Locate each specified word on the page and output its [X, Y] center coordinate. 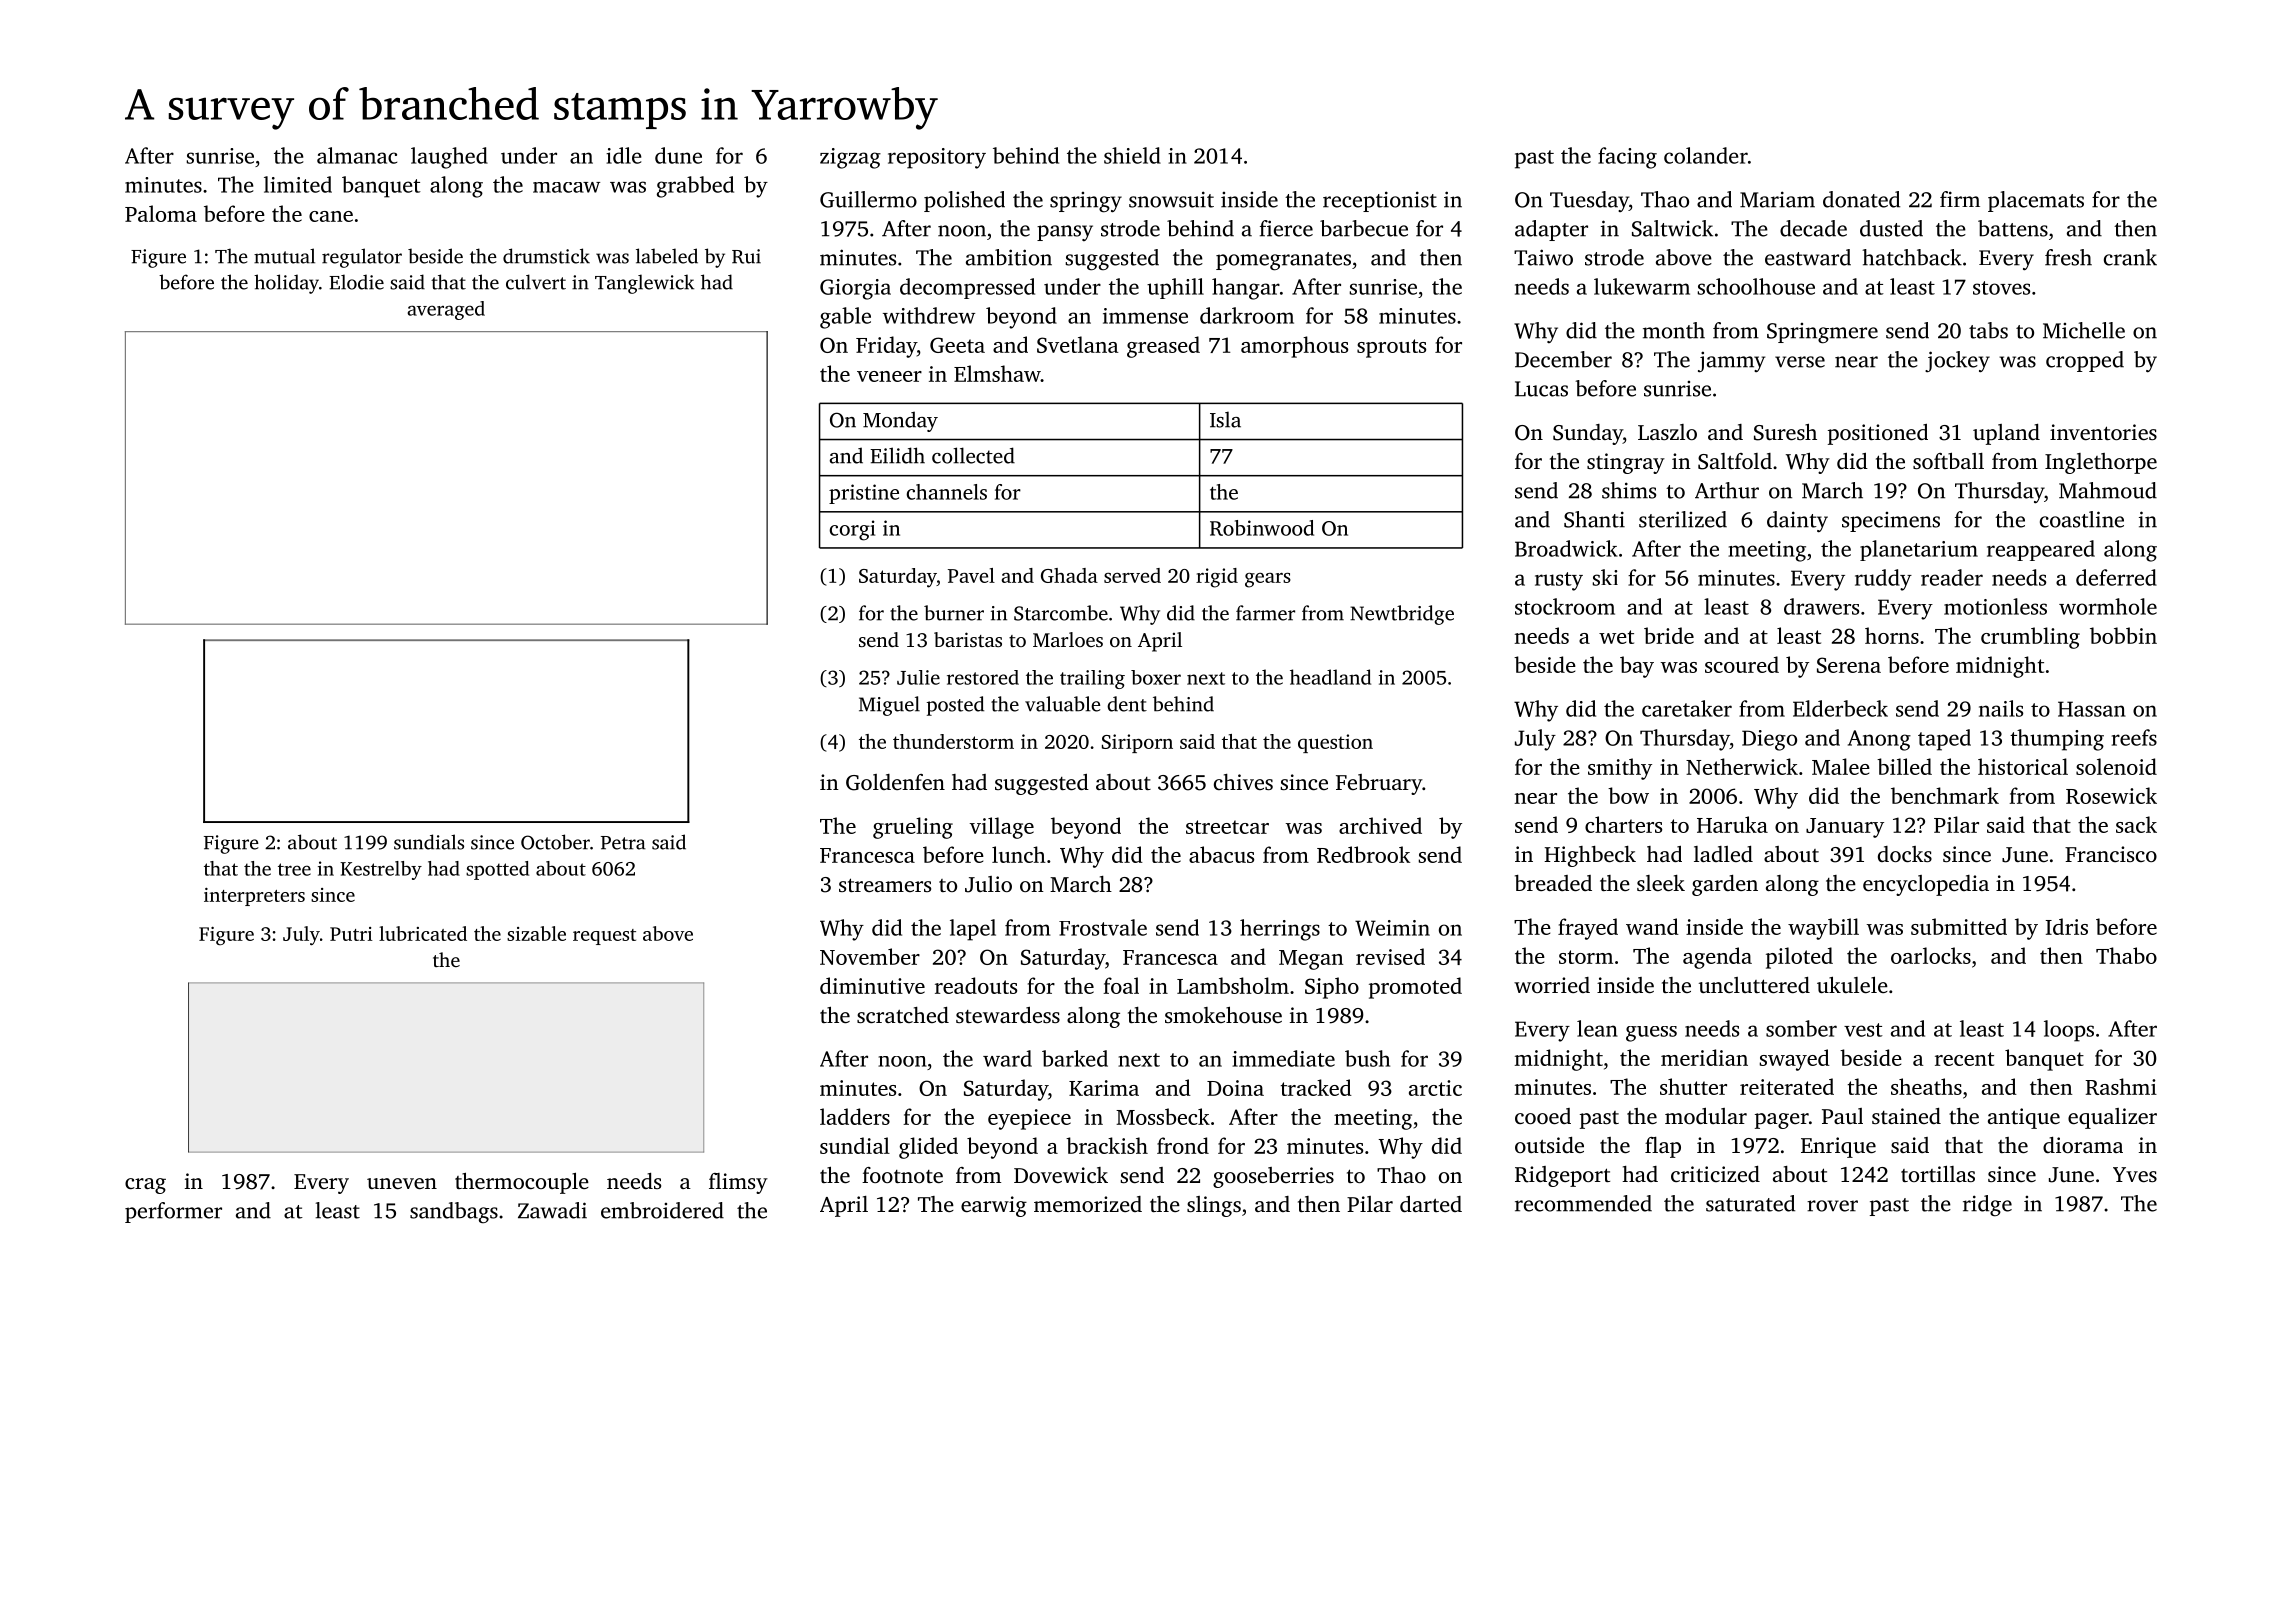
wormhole [2108, 606]
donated [1861, 199]
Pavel [971, 575]
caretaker [1687, 708]
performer [173, 1212]
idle [624, 155]
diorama [2083, 1145]
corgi [852, 530]
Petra [623, 843]
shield [1132, 155]
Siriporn [1137, 743]
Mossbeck [1163, 1116]
